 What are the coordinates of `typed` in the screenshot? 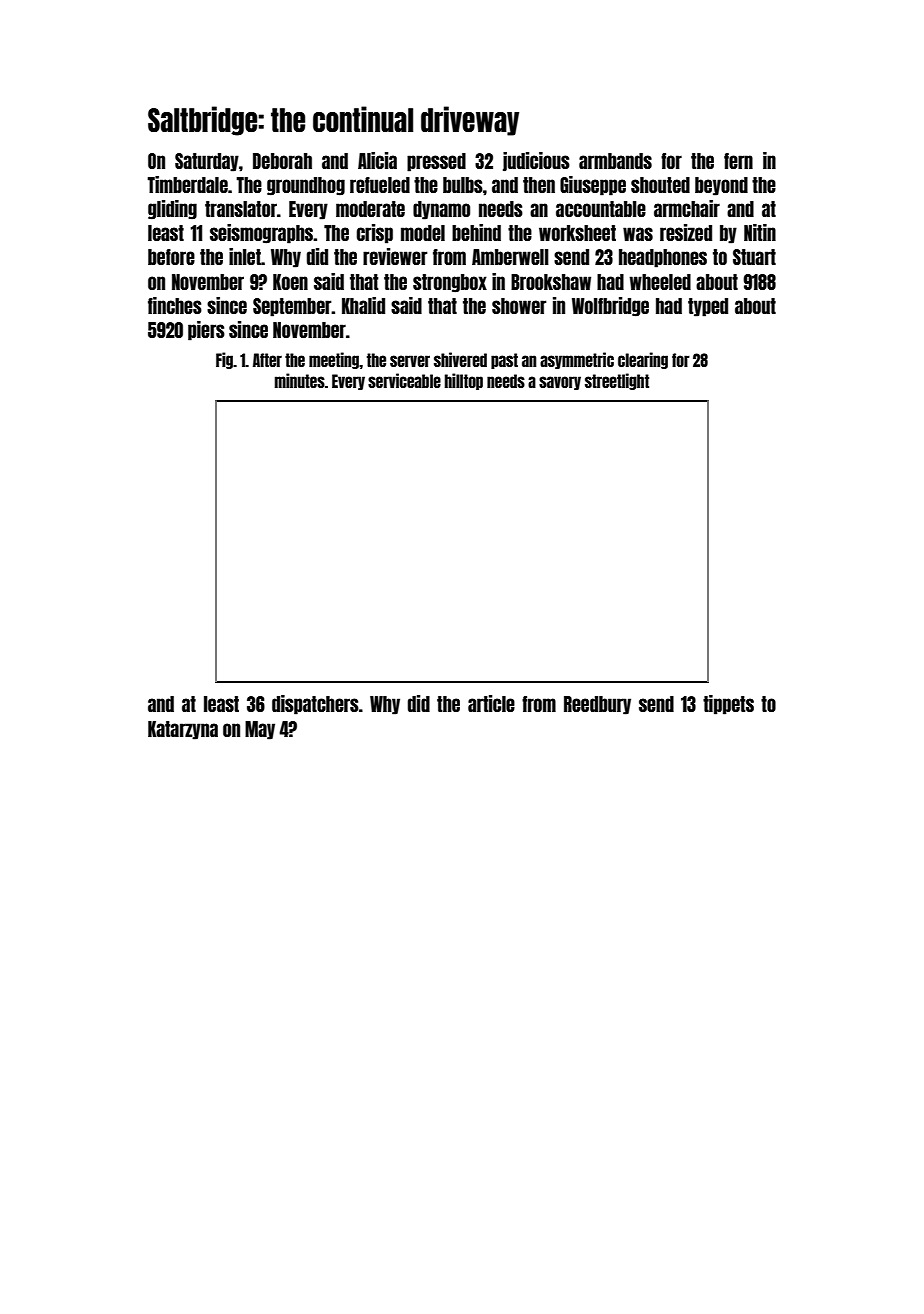 It's located at (708, 307).
